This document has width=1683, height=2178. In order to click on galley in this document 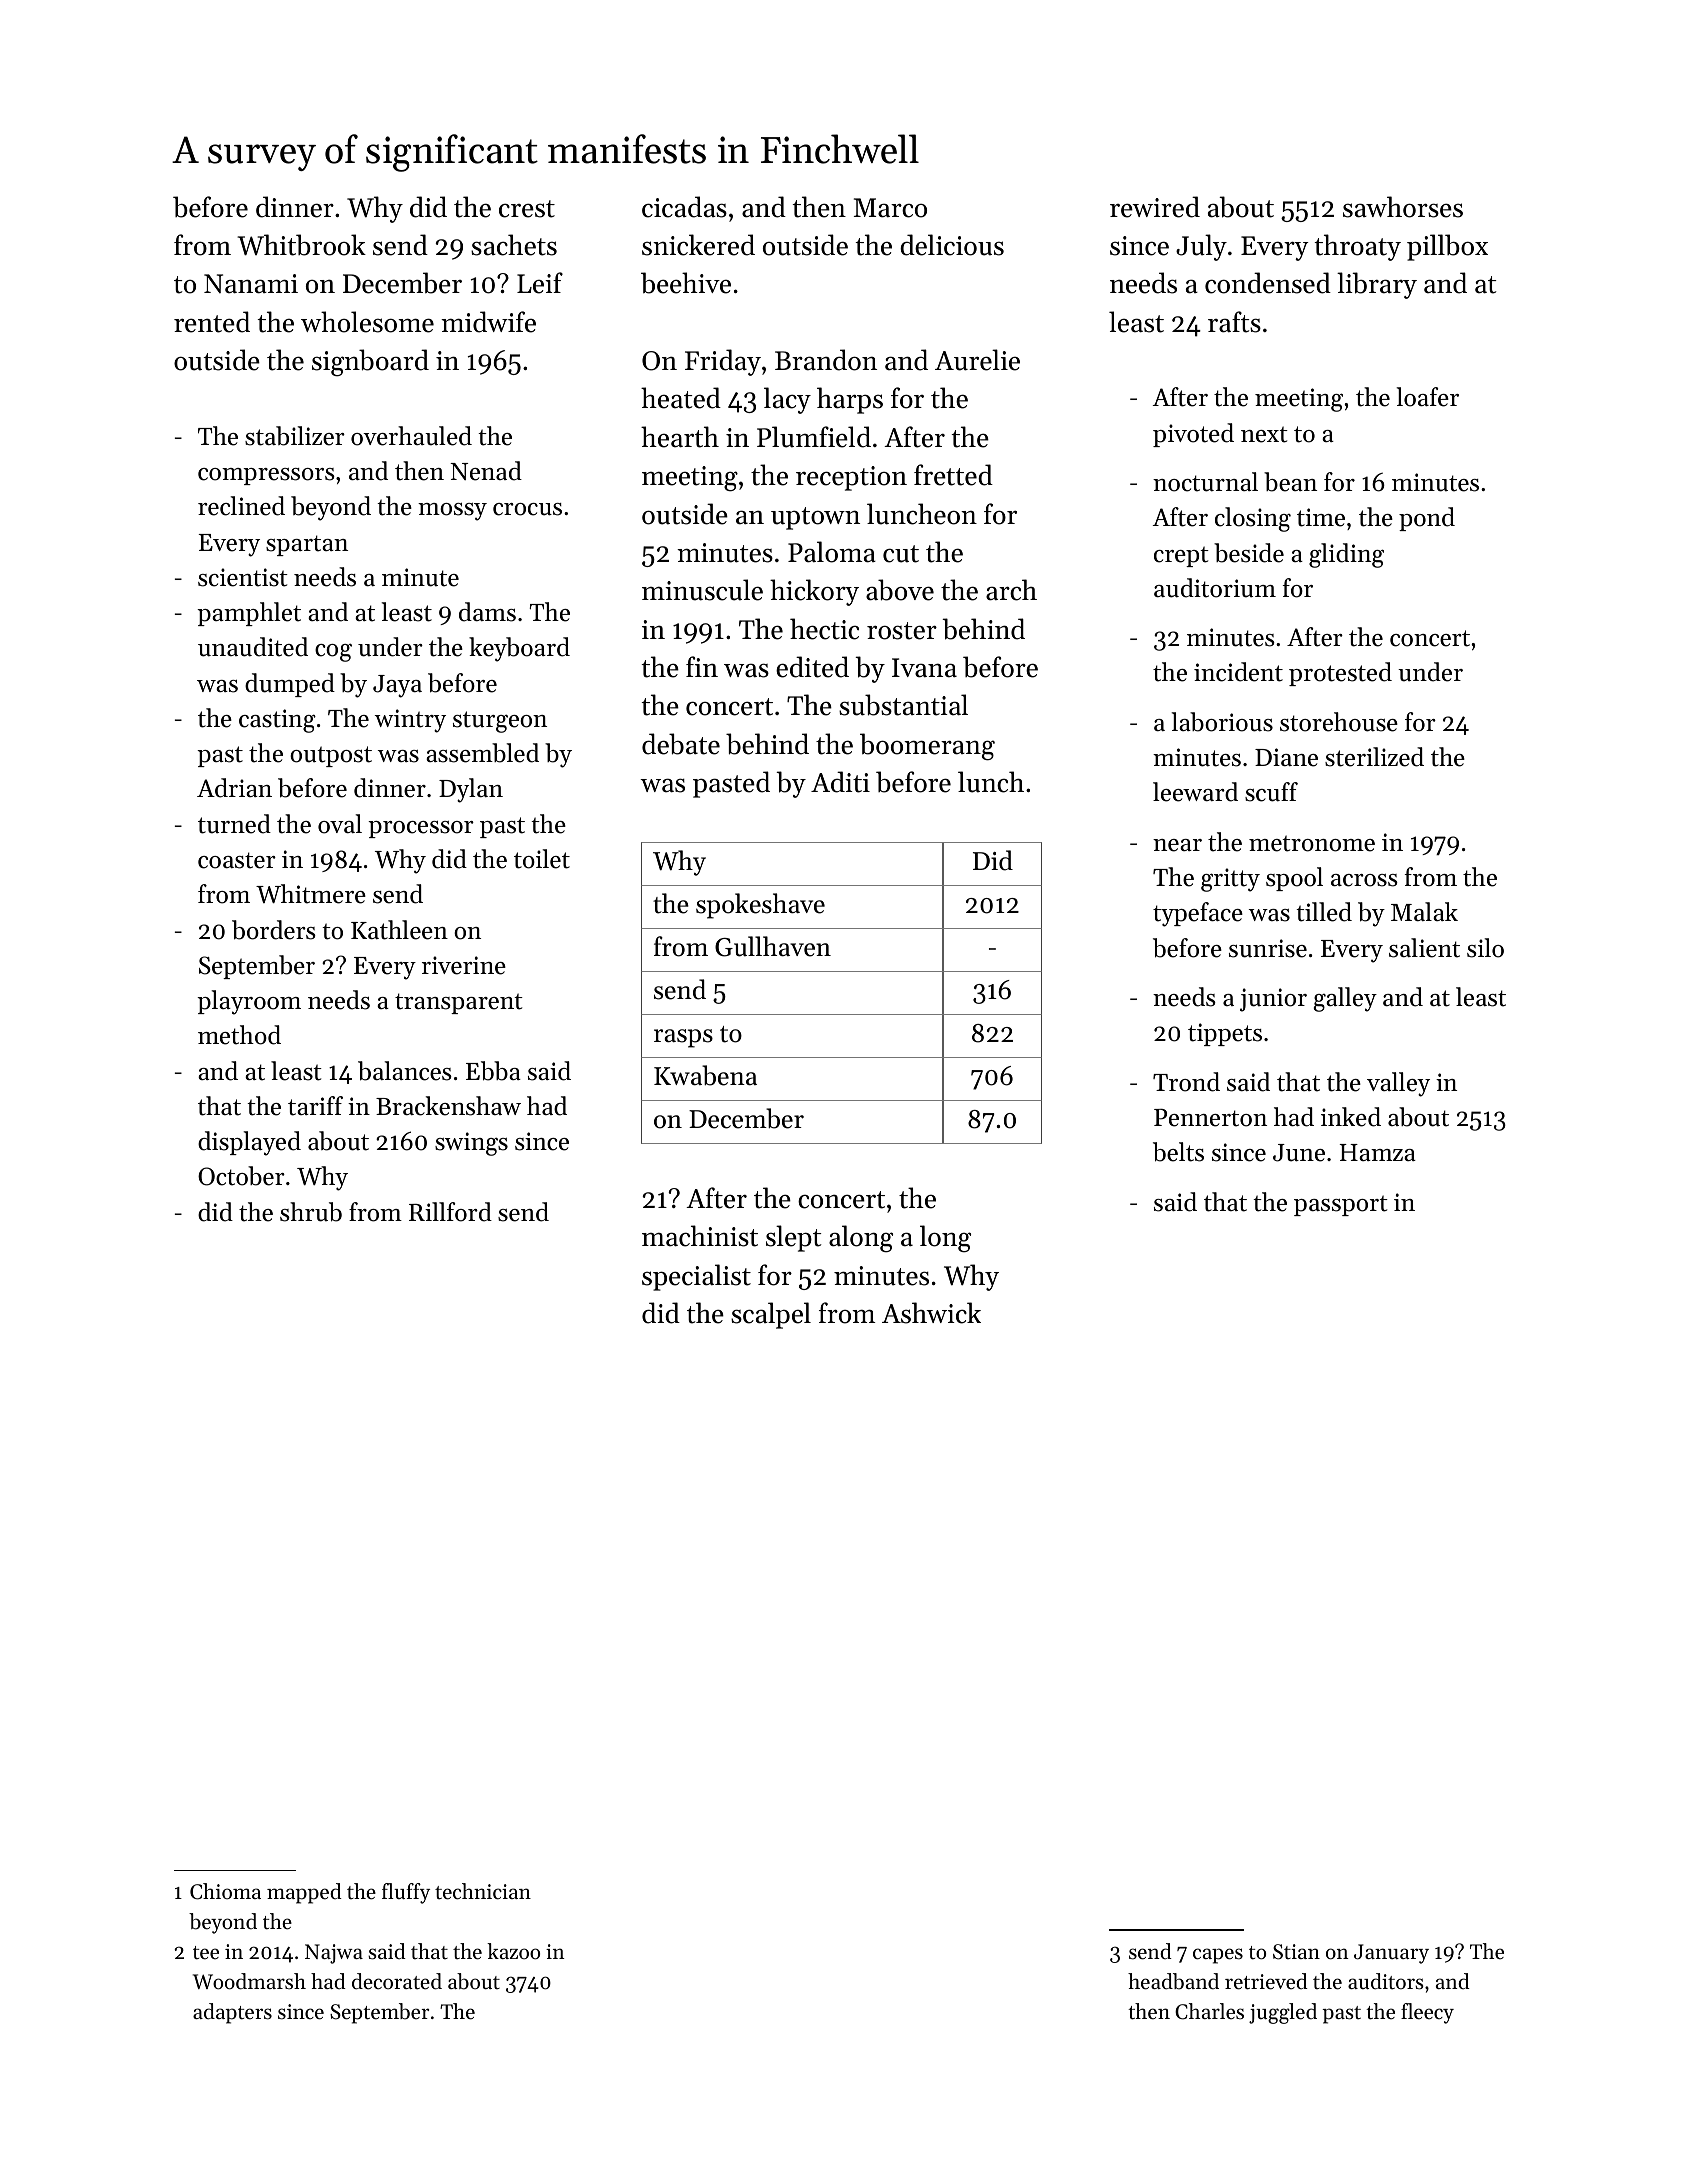, I will do `click(1345, 999)`.
